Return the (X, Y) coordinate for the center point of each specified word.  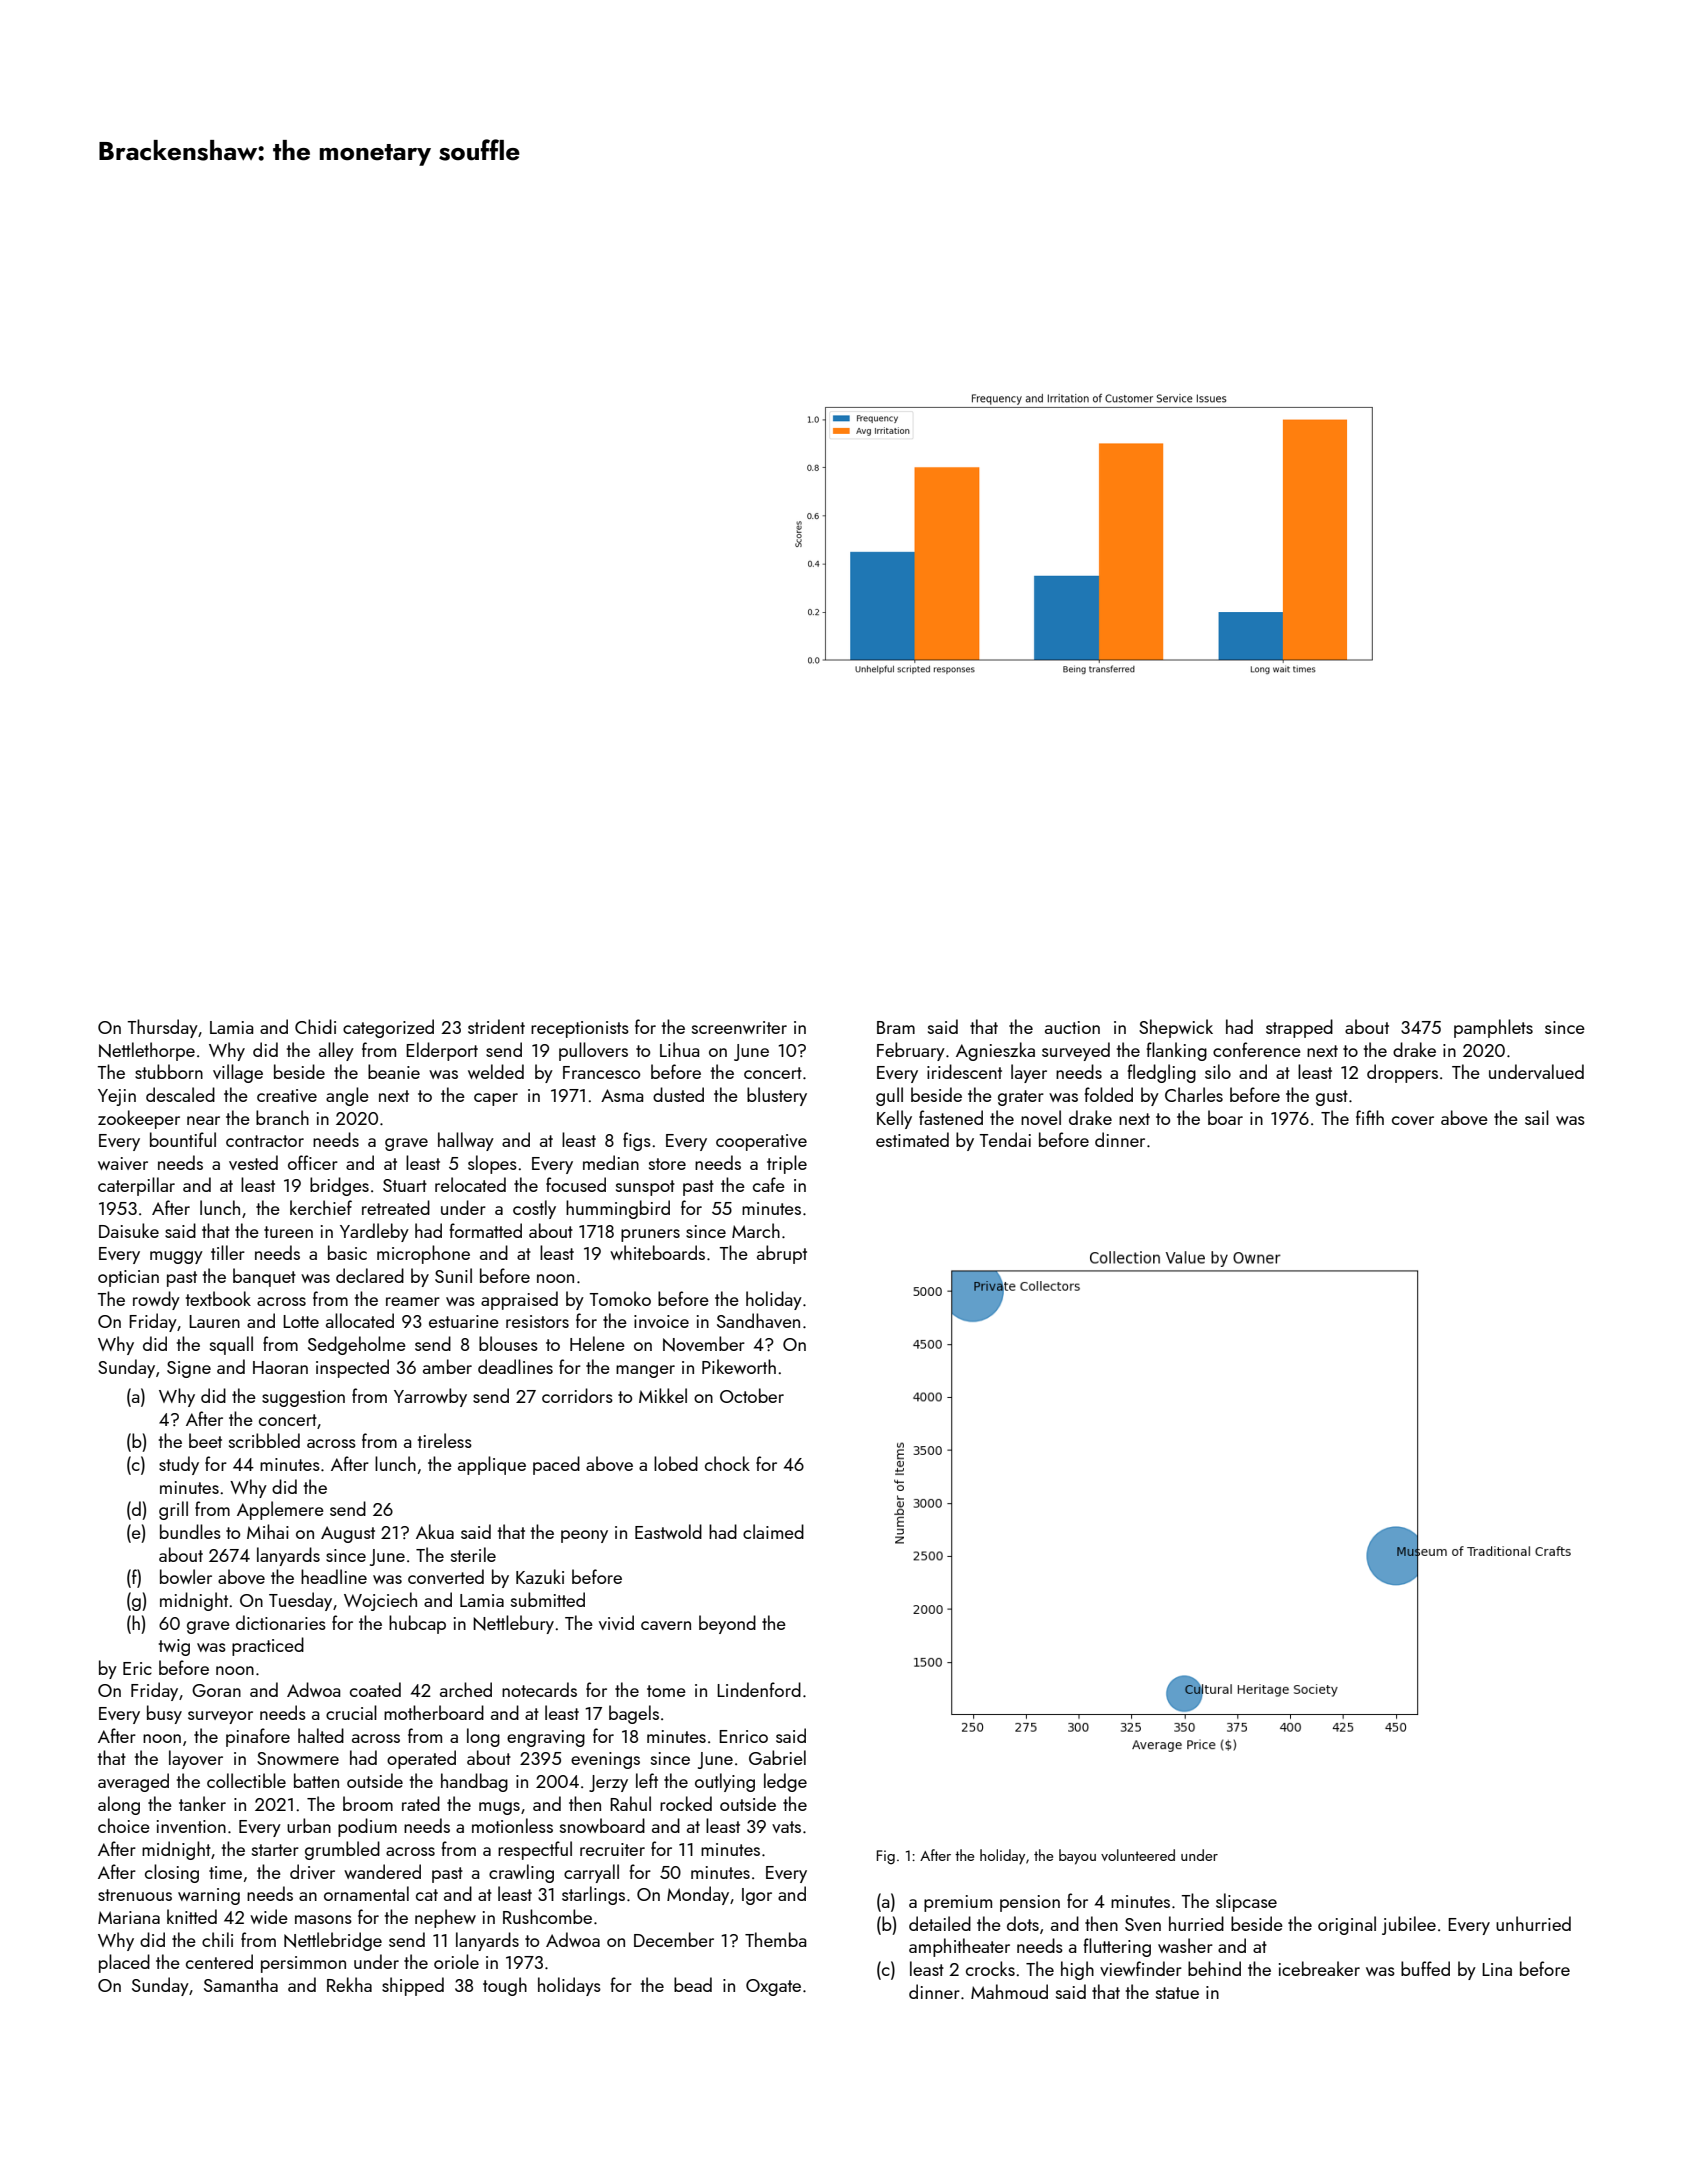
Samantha (241, 1984)
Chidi (315, 1026)
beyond (727, 1624)
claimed (773, 1531)
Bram (896, 1027)
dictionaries (281, 1622)
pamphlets (1493, 1028)
